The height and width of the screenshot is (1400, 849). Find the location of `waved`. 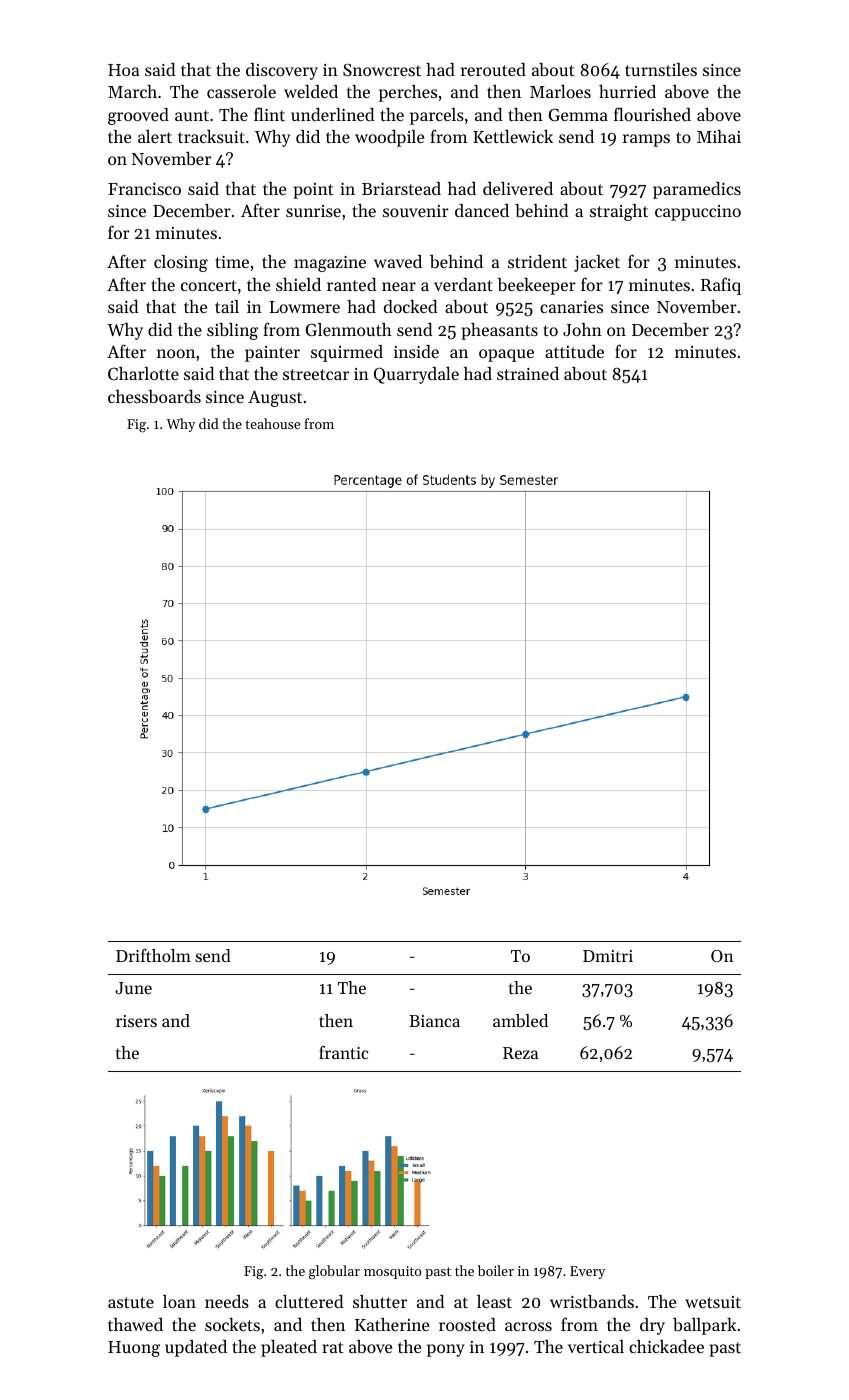

waved is located at coordinates (398, 261).
